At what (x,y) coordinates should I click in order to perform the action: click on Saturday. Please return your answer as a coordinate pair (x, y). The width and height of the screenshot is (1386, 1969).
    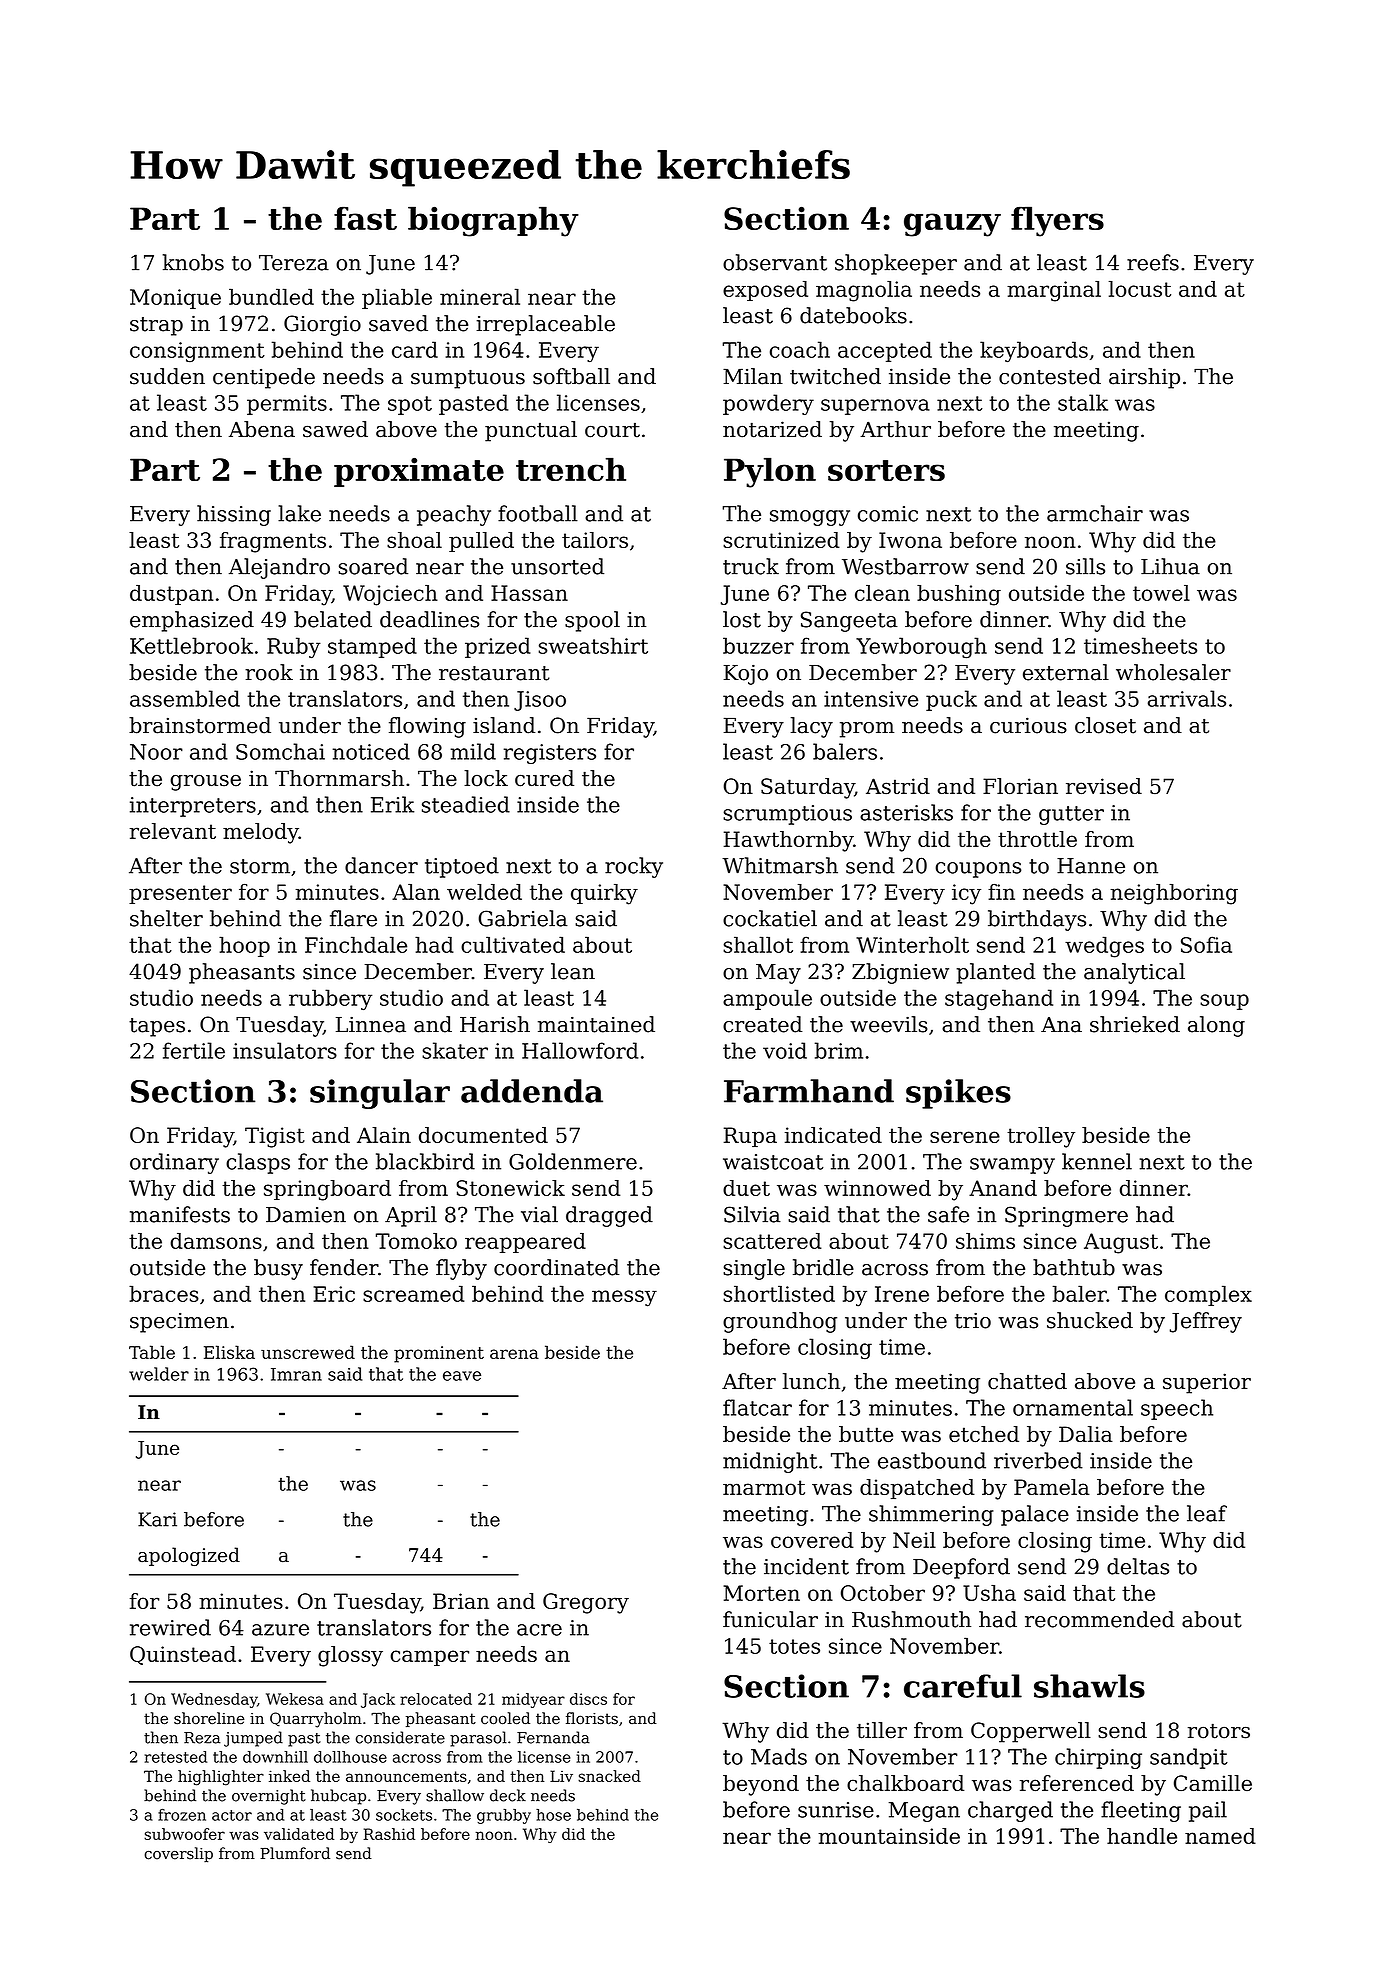
    Looking at the image, I should click on (808, 788).
